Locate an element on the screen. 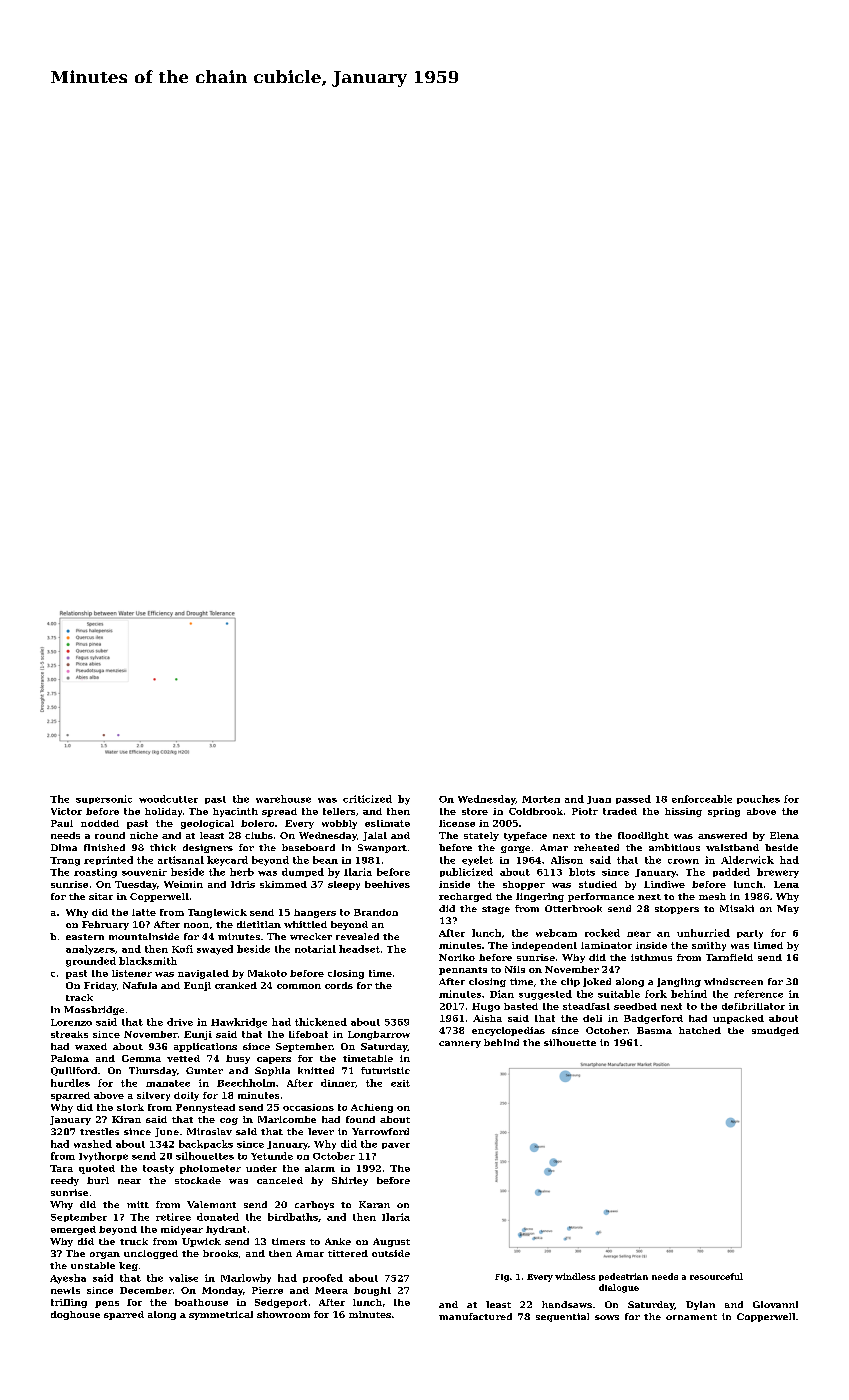  hatched is located at coordinates (700, 1030).
